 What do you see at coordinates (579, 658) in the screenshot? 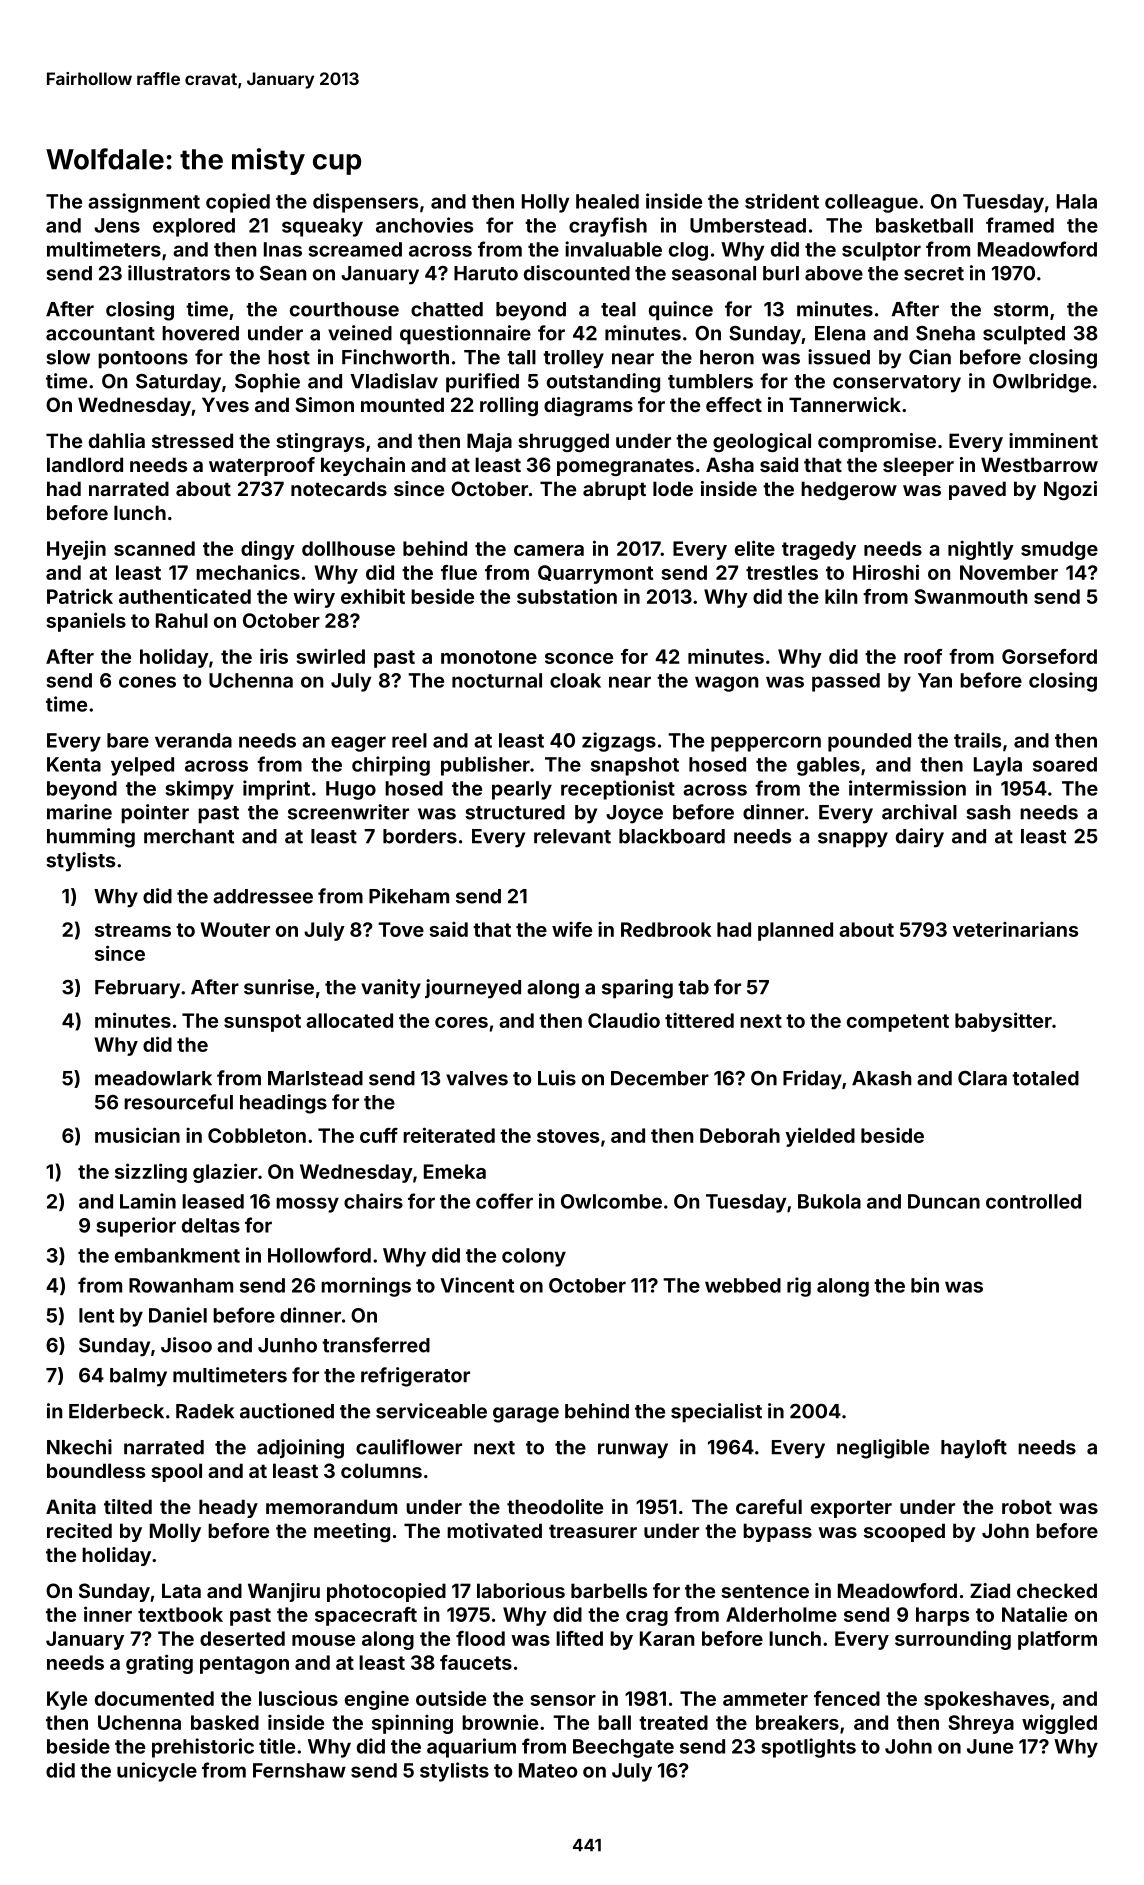
I see `sconce` at bounding box center [579, 658].
